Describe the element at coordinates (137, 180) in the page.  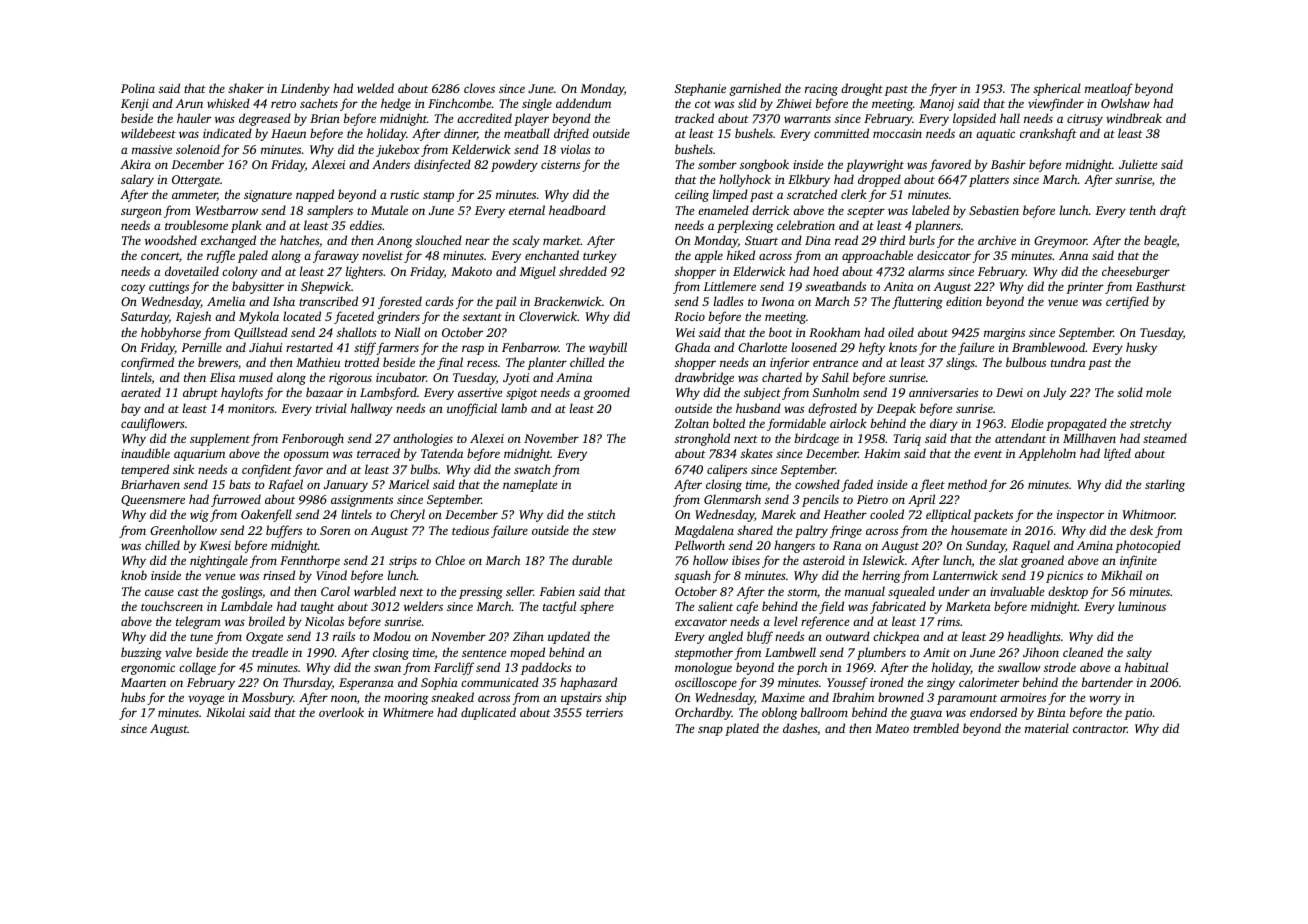
I see `salary` at that location.
